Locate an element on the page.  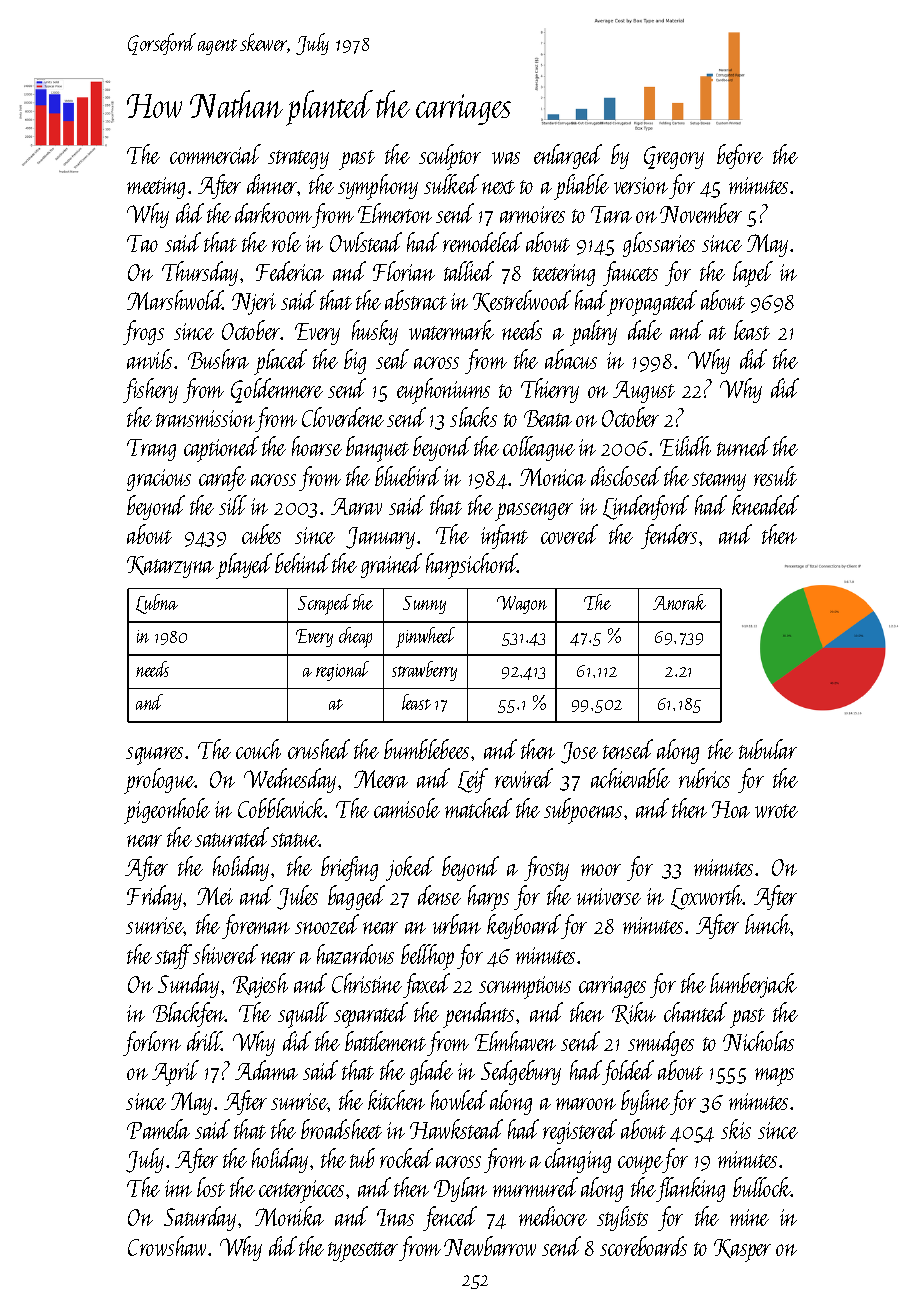
Kasper is located at coordinates (742, 1250).
